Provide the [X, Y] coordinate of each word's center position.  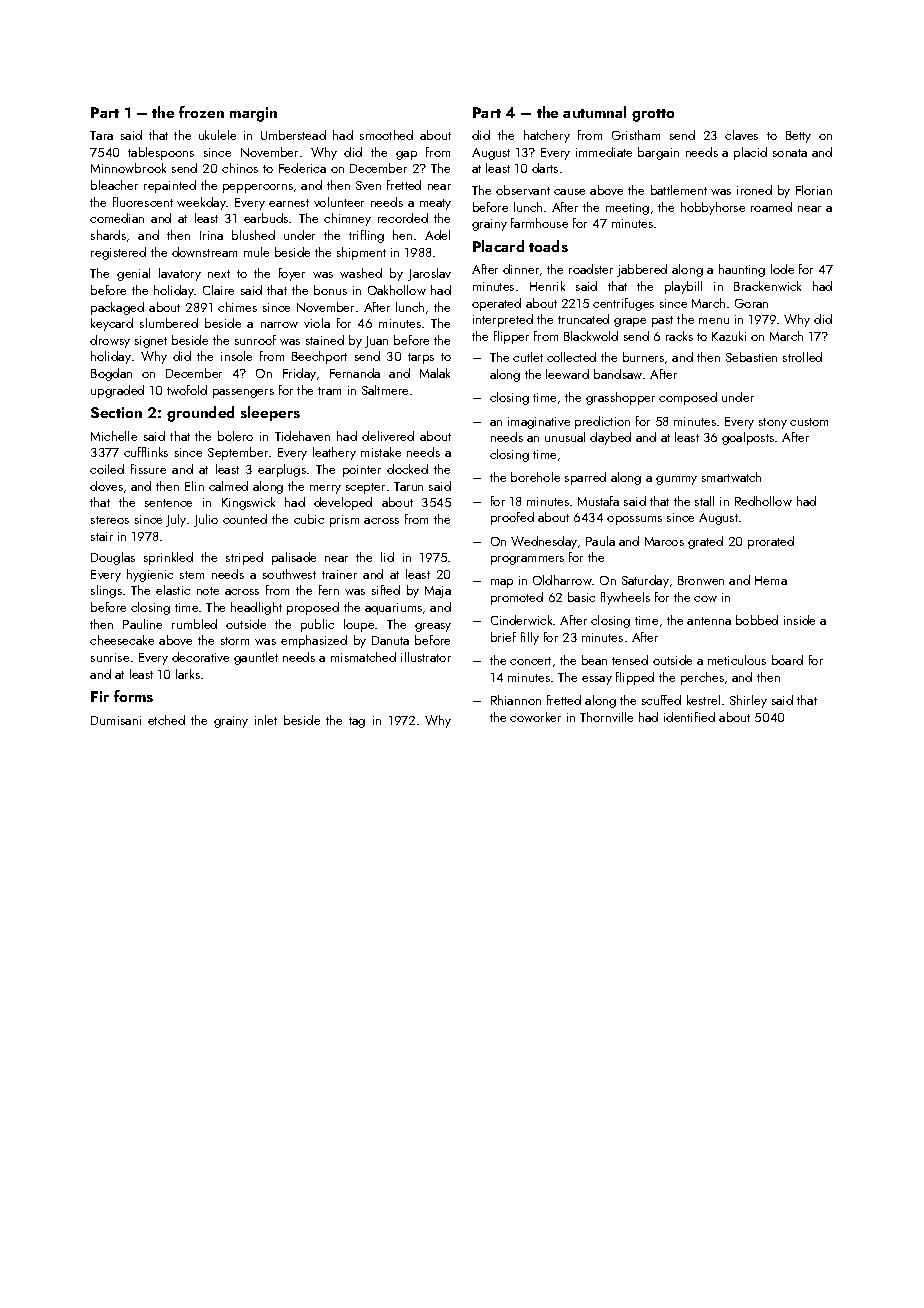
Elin [194, 486]
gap [406, 155]
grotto [653, 115]
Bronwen [701, 580]
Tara [101, 135]
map [502, 583]
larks [188, 674]
